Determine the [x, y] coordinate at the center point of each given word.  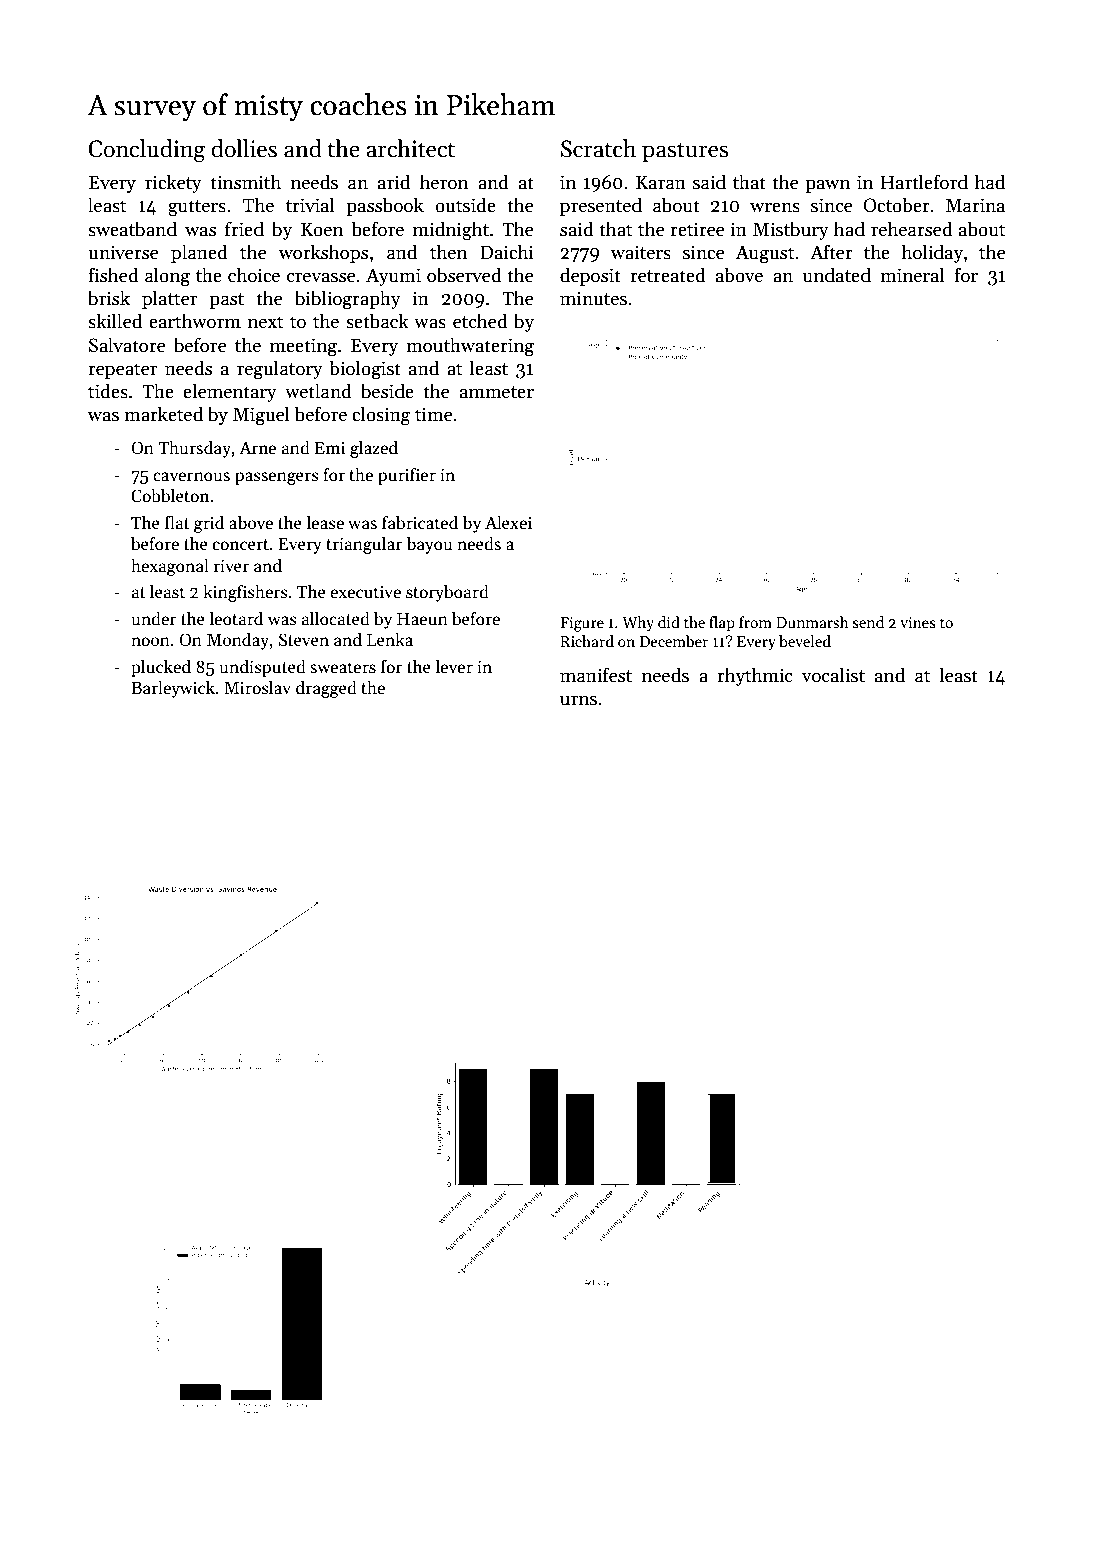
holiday [932, 253]
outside [465, 205]
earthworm [195, 321]
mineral [912, 275]
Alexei [508, 522]
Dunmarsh [812, 622]
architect [410, 148]
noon [150, 641]
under [154, 618]
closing [381, 416]
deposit [590, 276]
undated [837, 275]
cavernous [191, 477]
